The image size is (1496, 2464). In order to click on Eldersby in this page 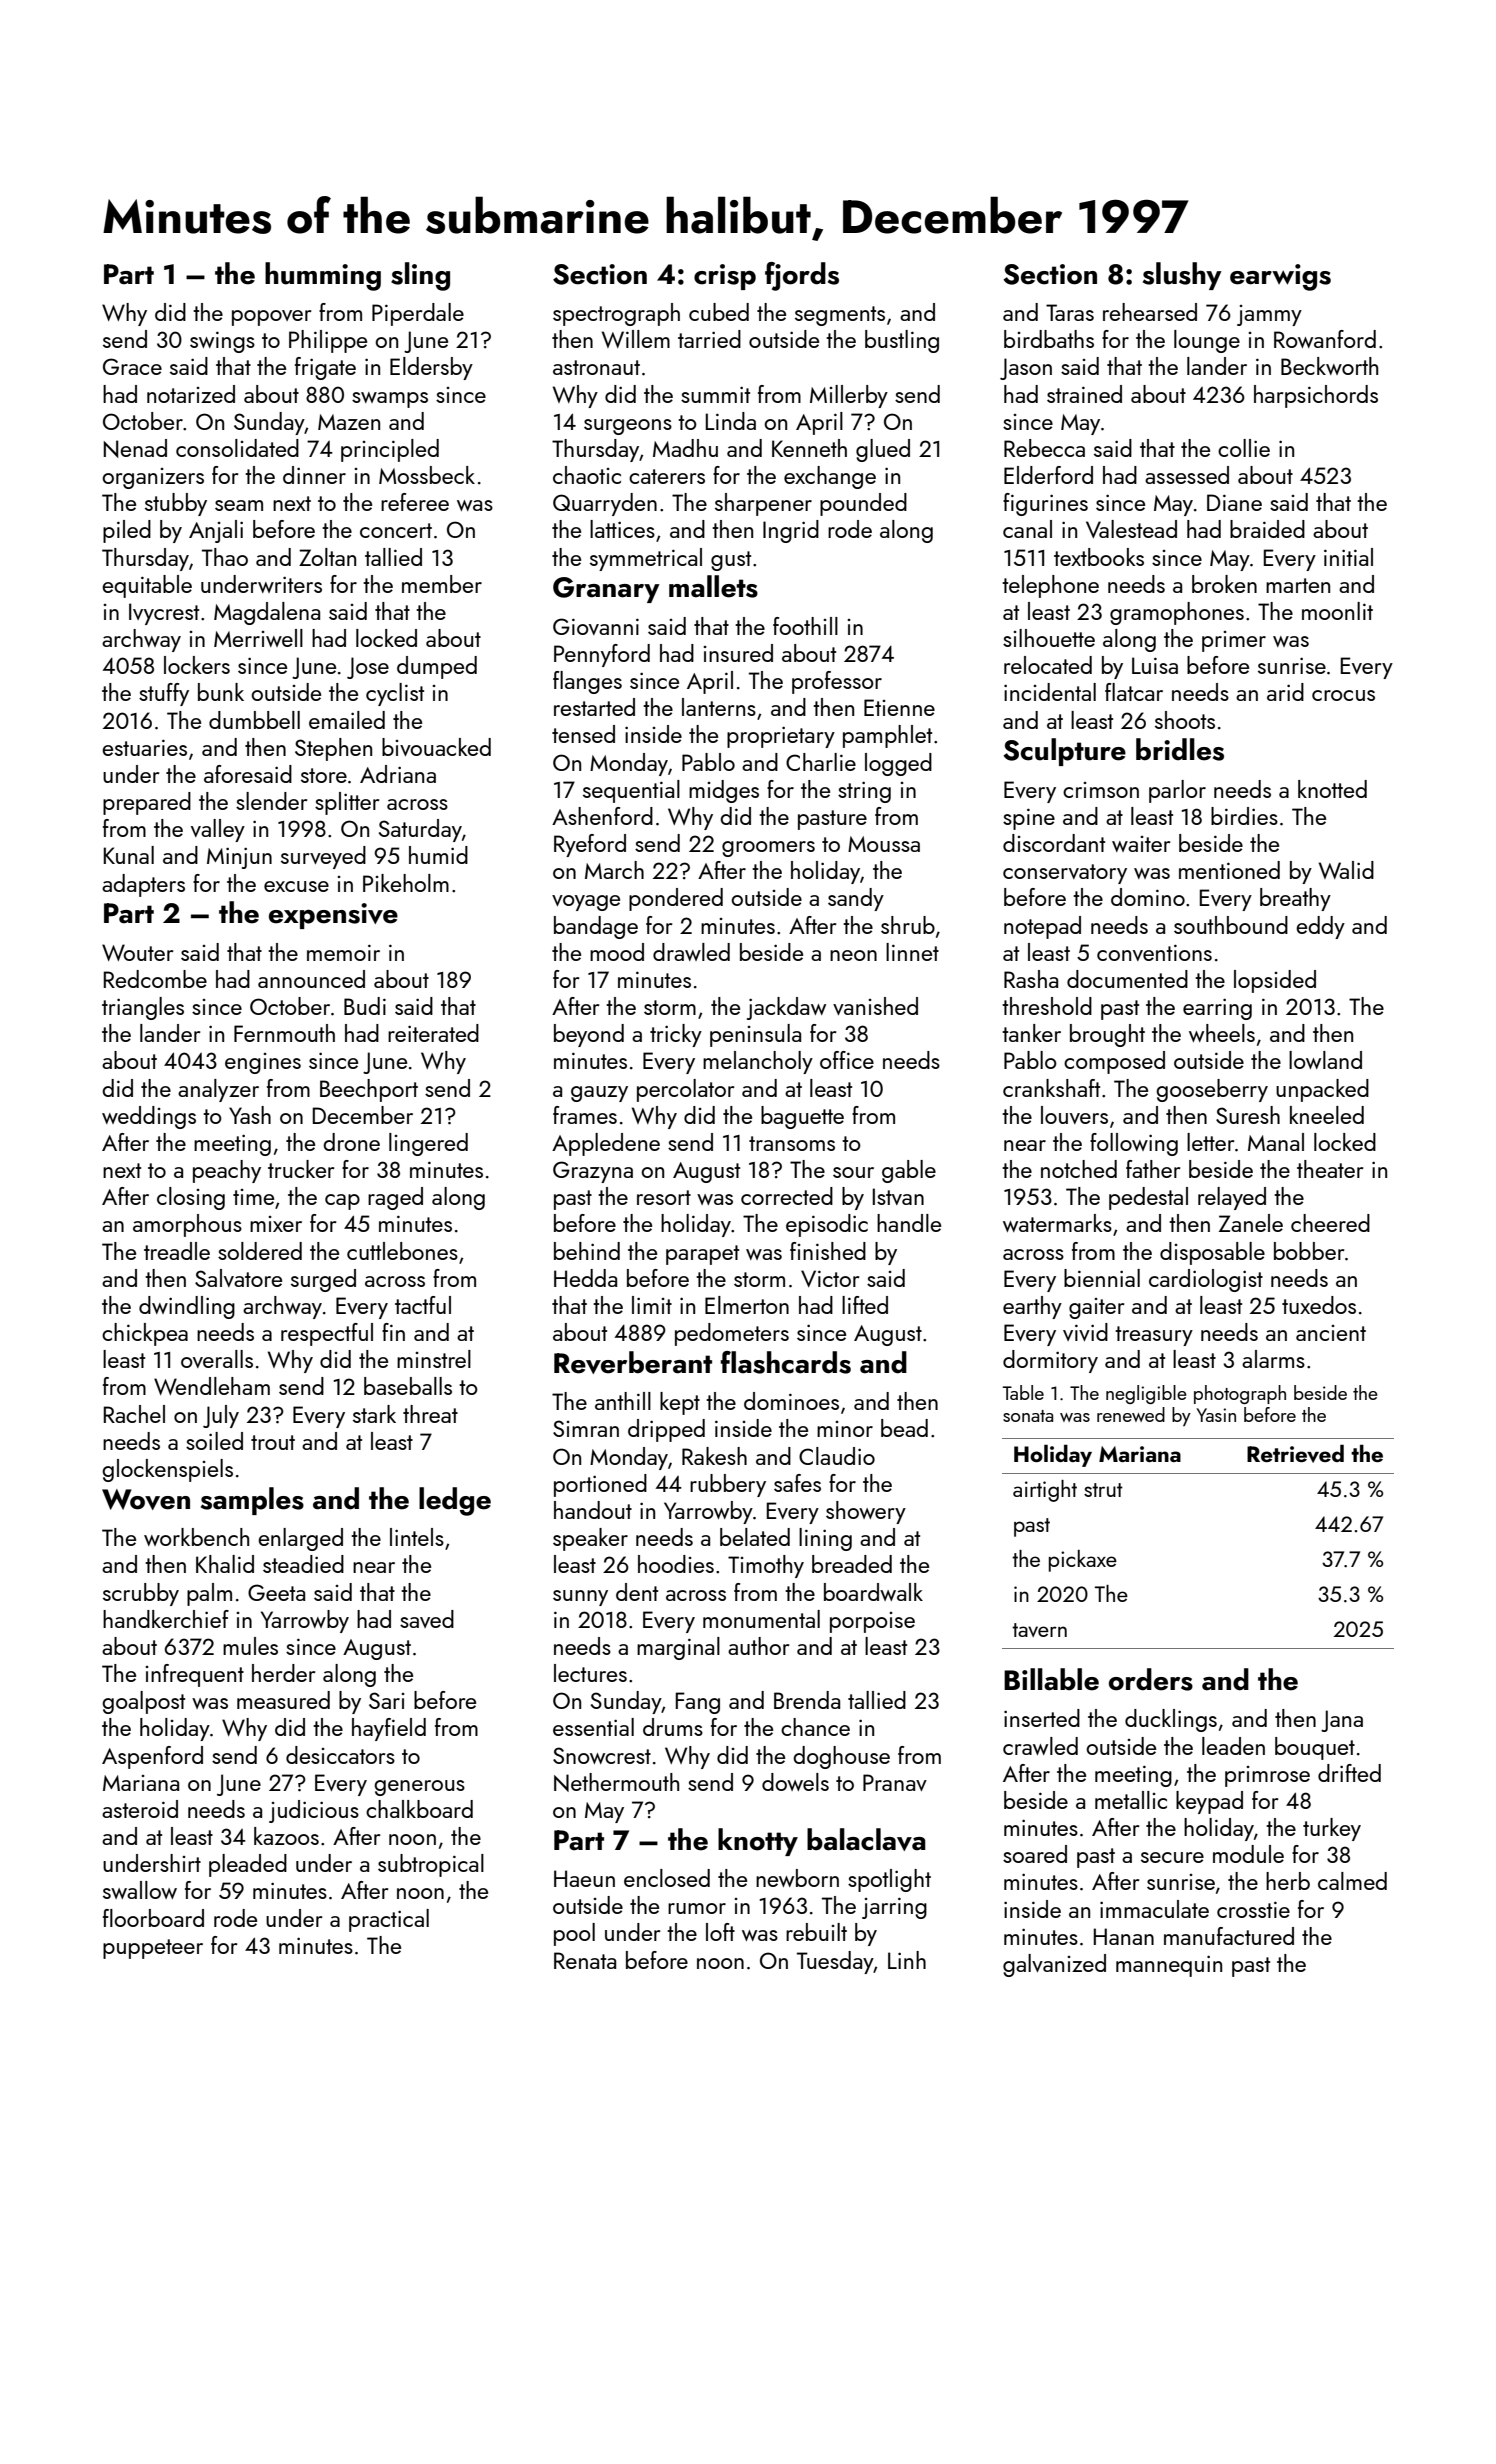, I will do `click(431, 368)`.
